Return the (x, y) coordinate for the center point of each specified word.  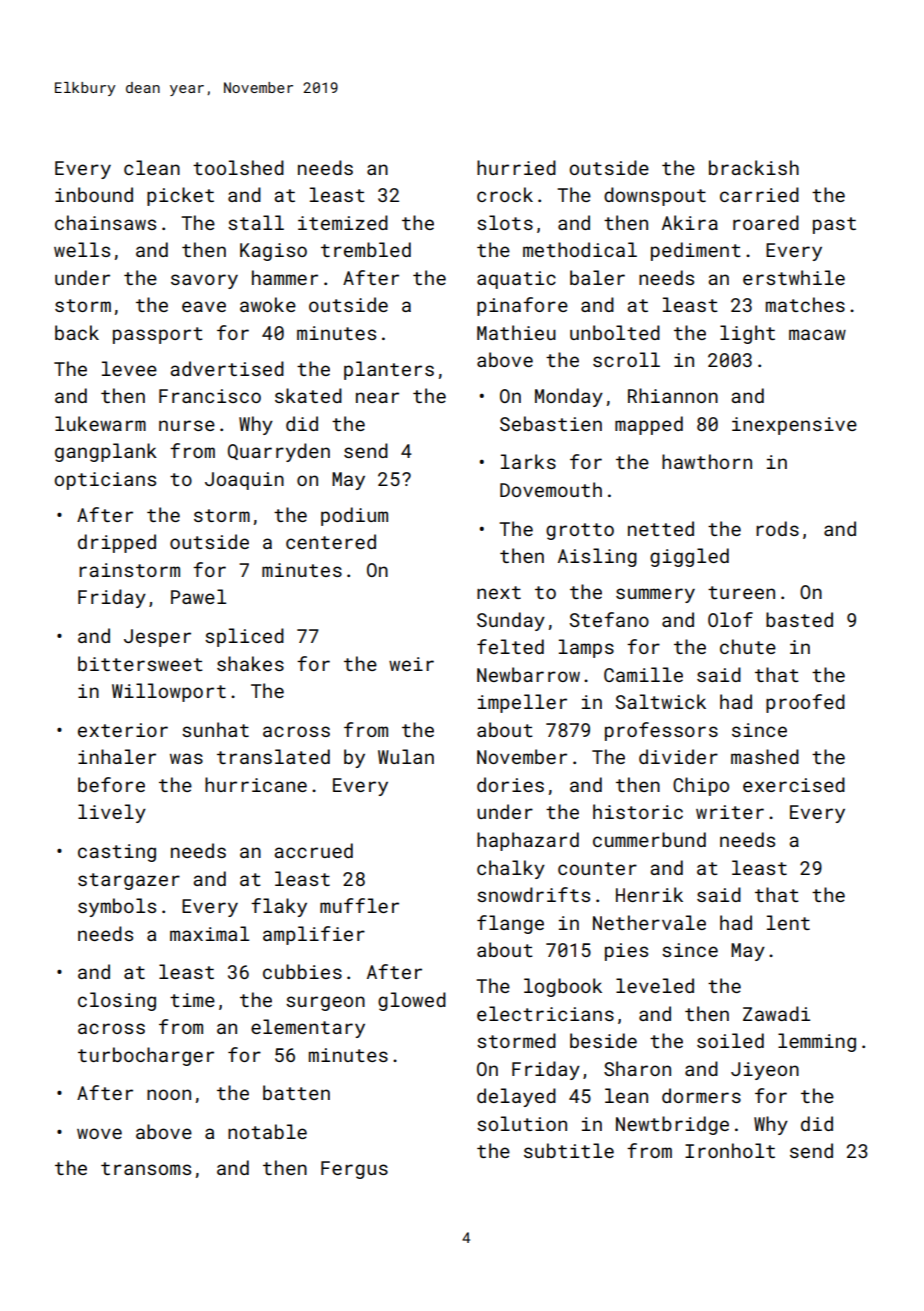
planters (389, 370)
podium (354, 516)
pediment (696, 251)
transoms (146, 1168)
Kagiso (273, 252)
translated (273, 756)
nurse (187, 425)
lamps (586, 648)
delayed (516, 1097)
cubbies (302, 971)
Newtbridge (672, 1125)
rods (777, 528)
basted (799, 619)
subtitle (569, 1150)
